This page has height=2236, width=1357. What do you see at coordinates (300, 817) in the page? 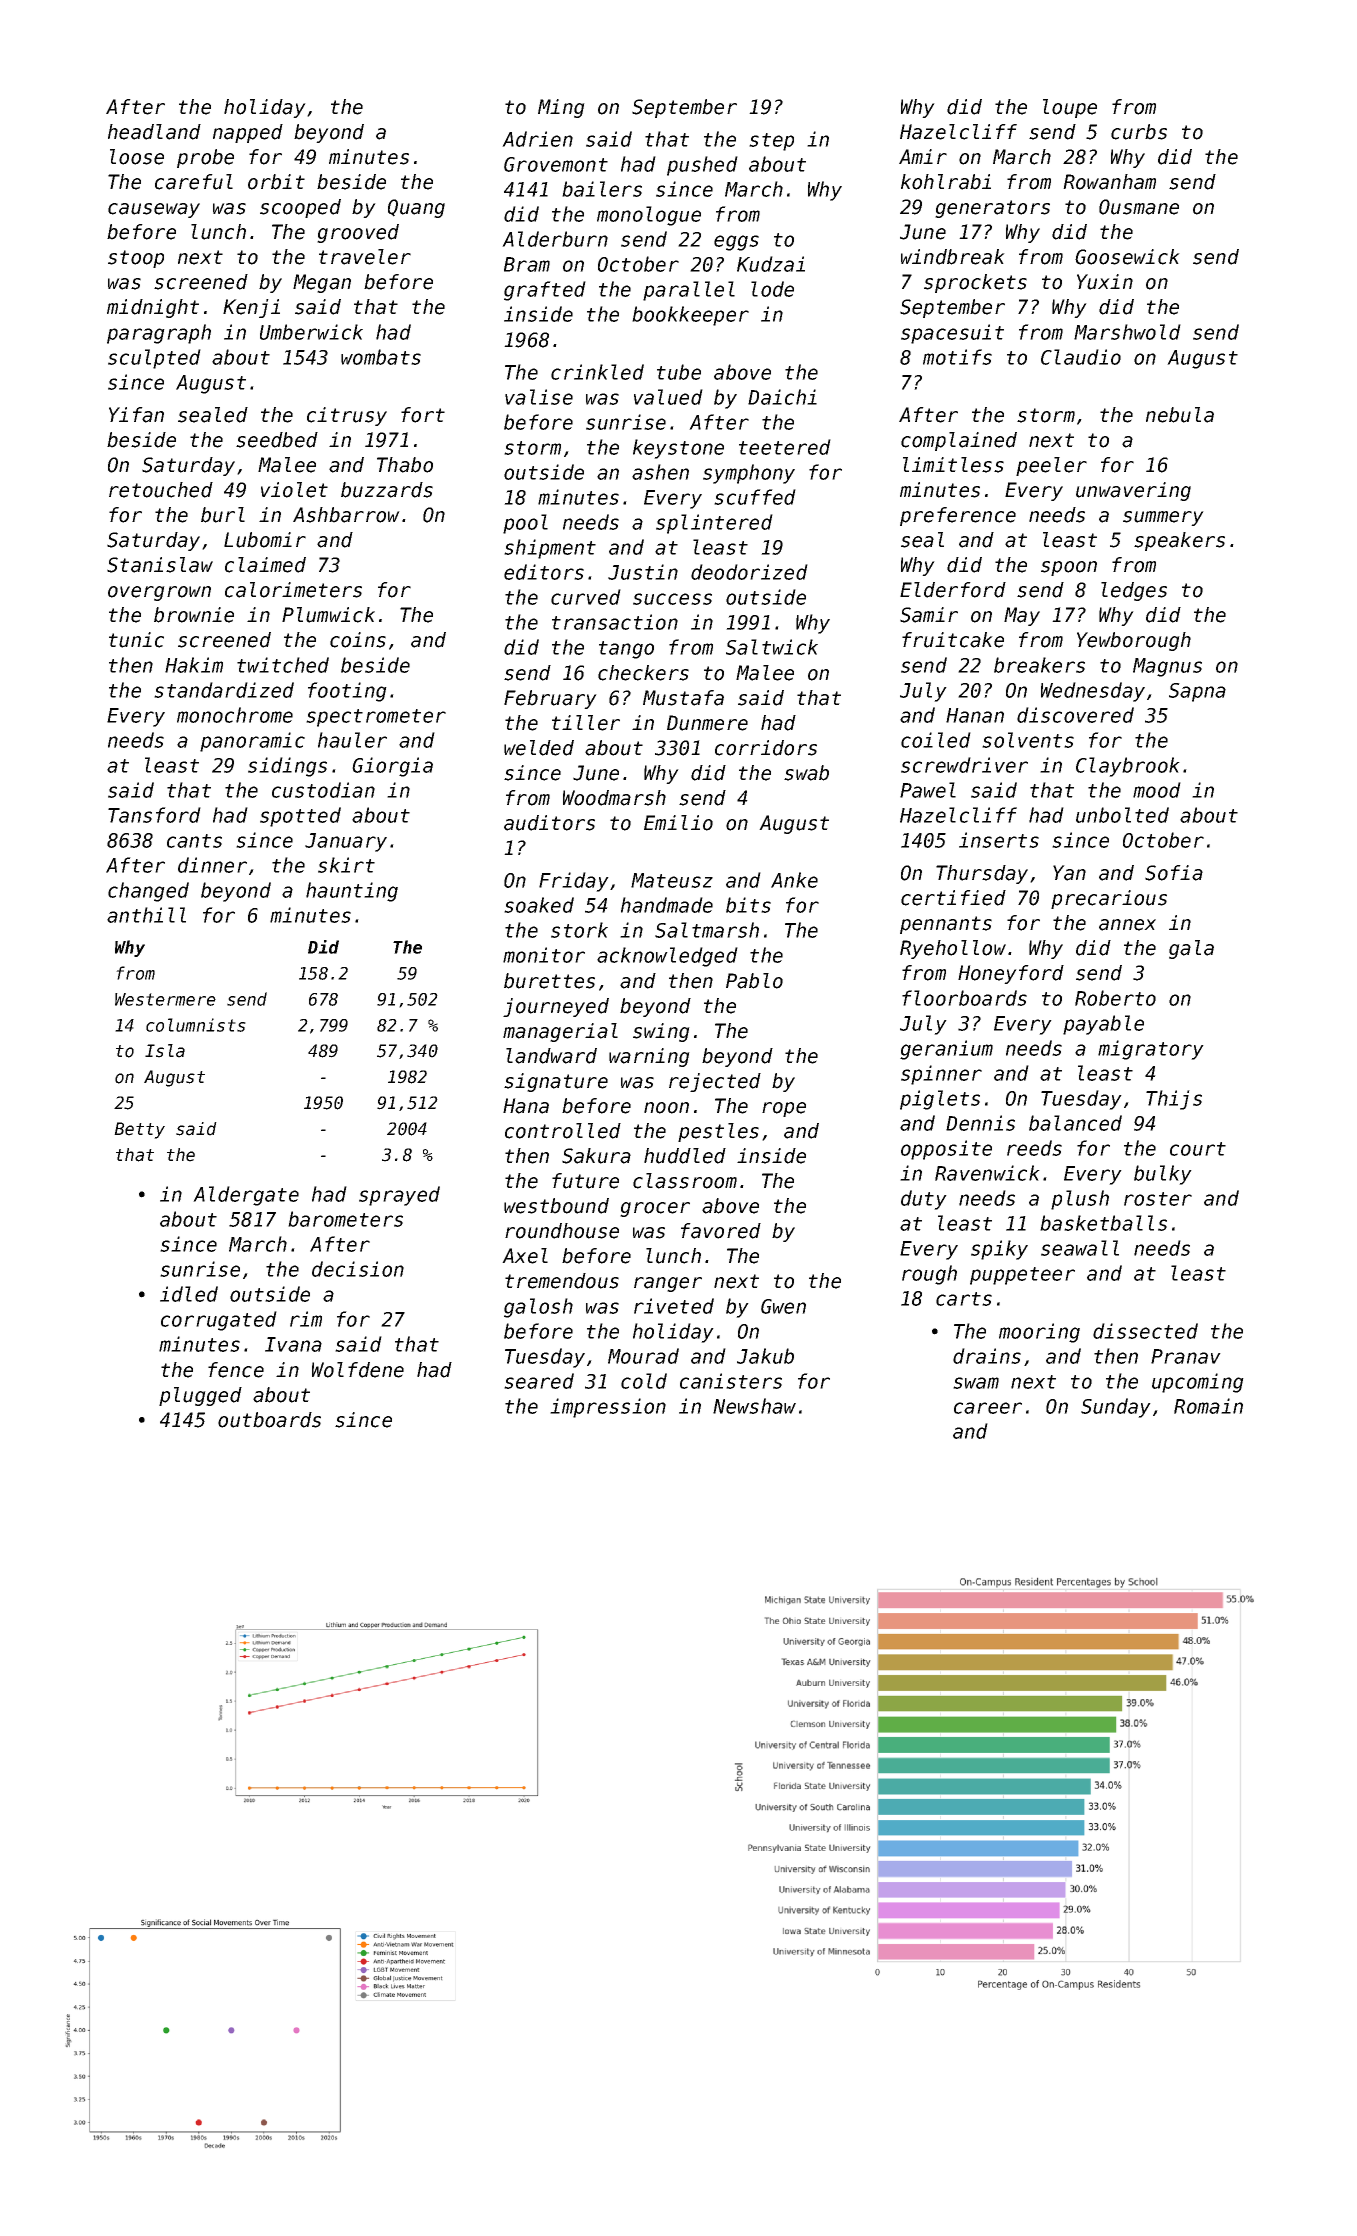
I see `spotted` at bounding box center [300, 817].
